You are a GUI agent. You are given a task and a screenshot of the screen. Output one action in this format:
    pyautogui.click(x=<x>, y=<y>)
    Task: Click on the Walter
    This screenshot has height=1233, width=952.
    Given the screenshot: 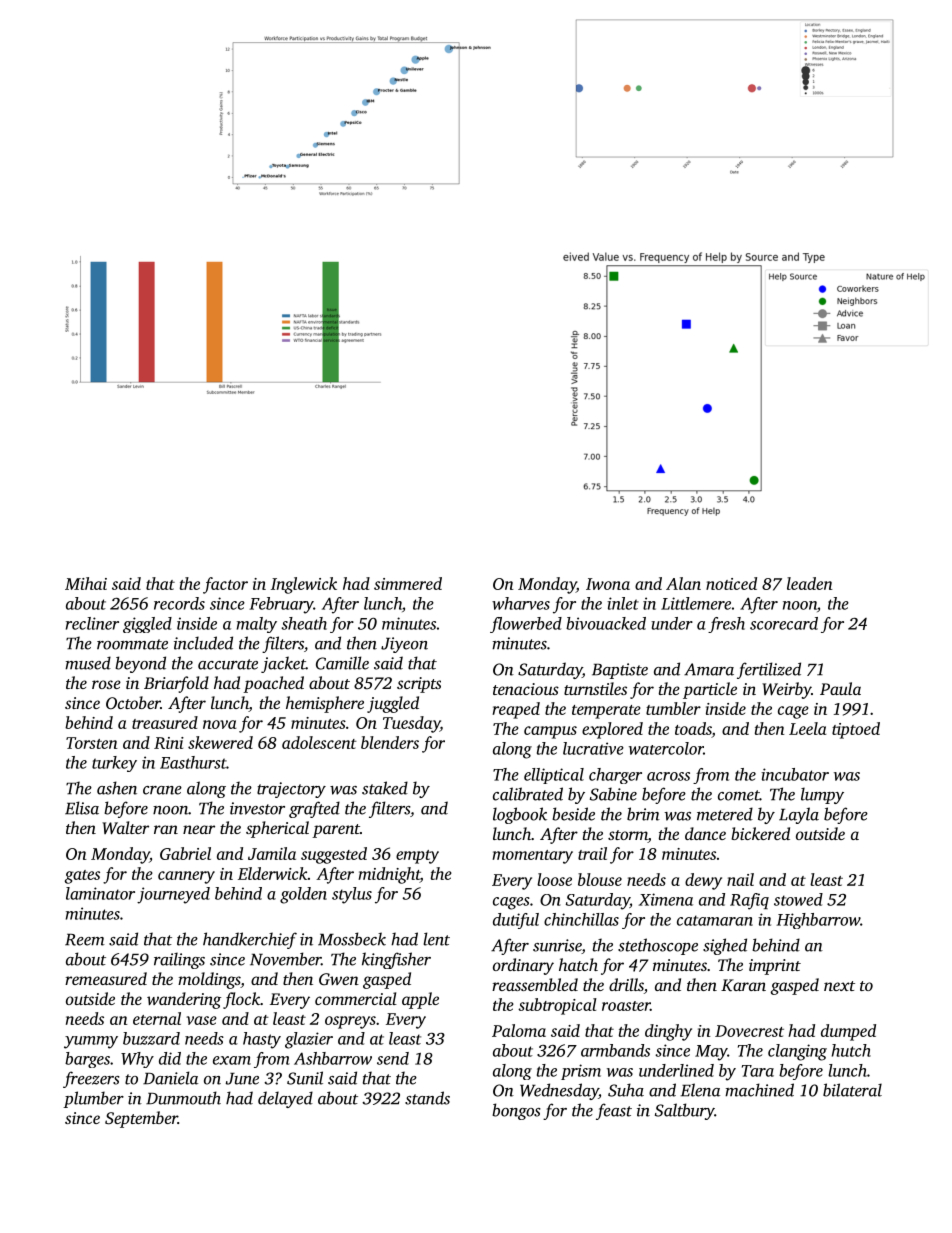 What is the action you would take?
    pyautogui.click(x=125, y=828)
